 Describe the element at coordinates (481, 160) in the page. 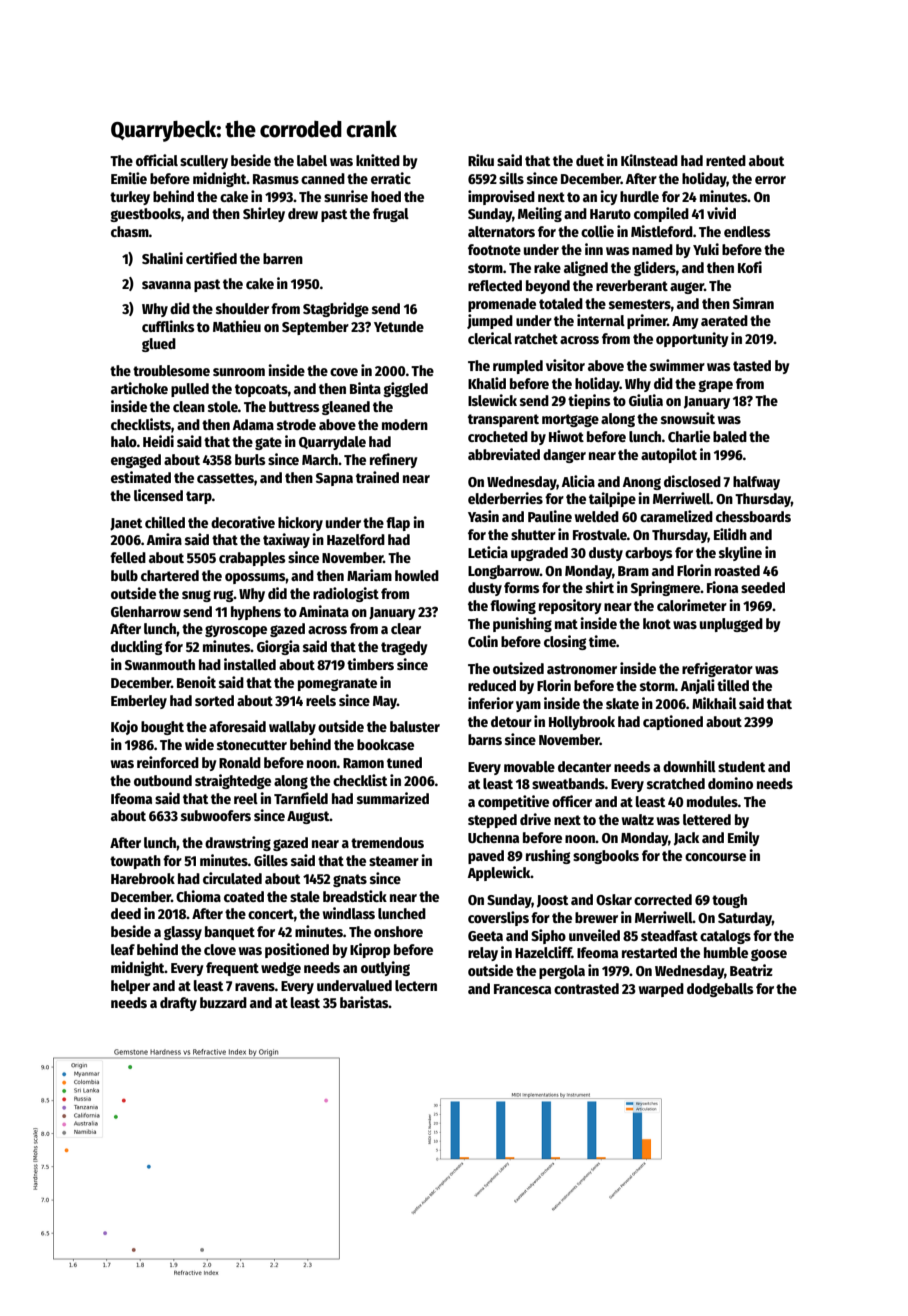

I see `Riku` at that location.
